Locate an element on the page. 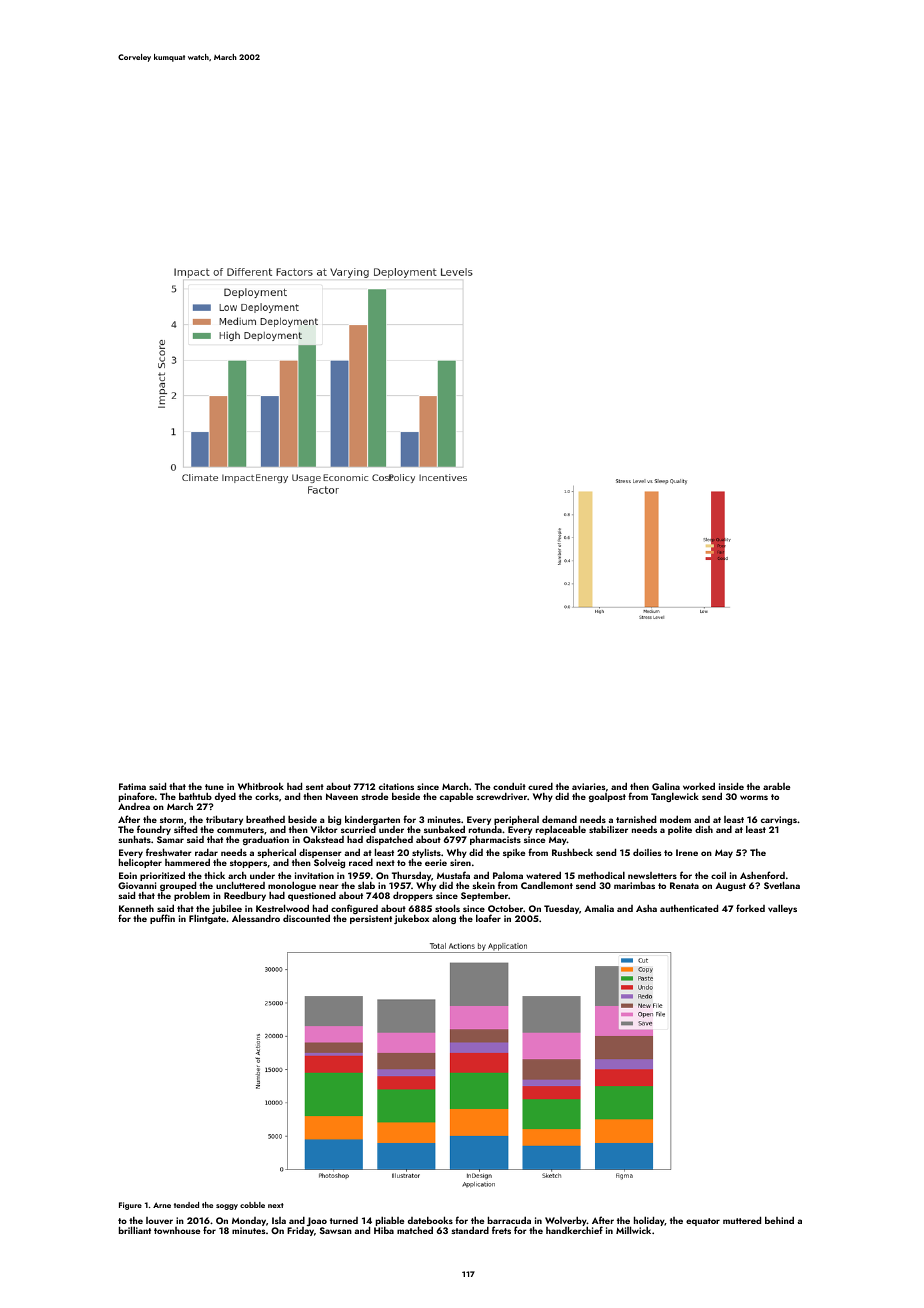  modem is located at coordinates (675, 819).
